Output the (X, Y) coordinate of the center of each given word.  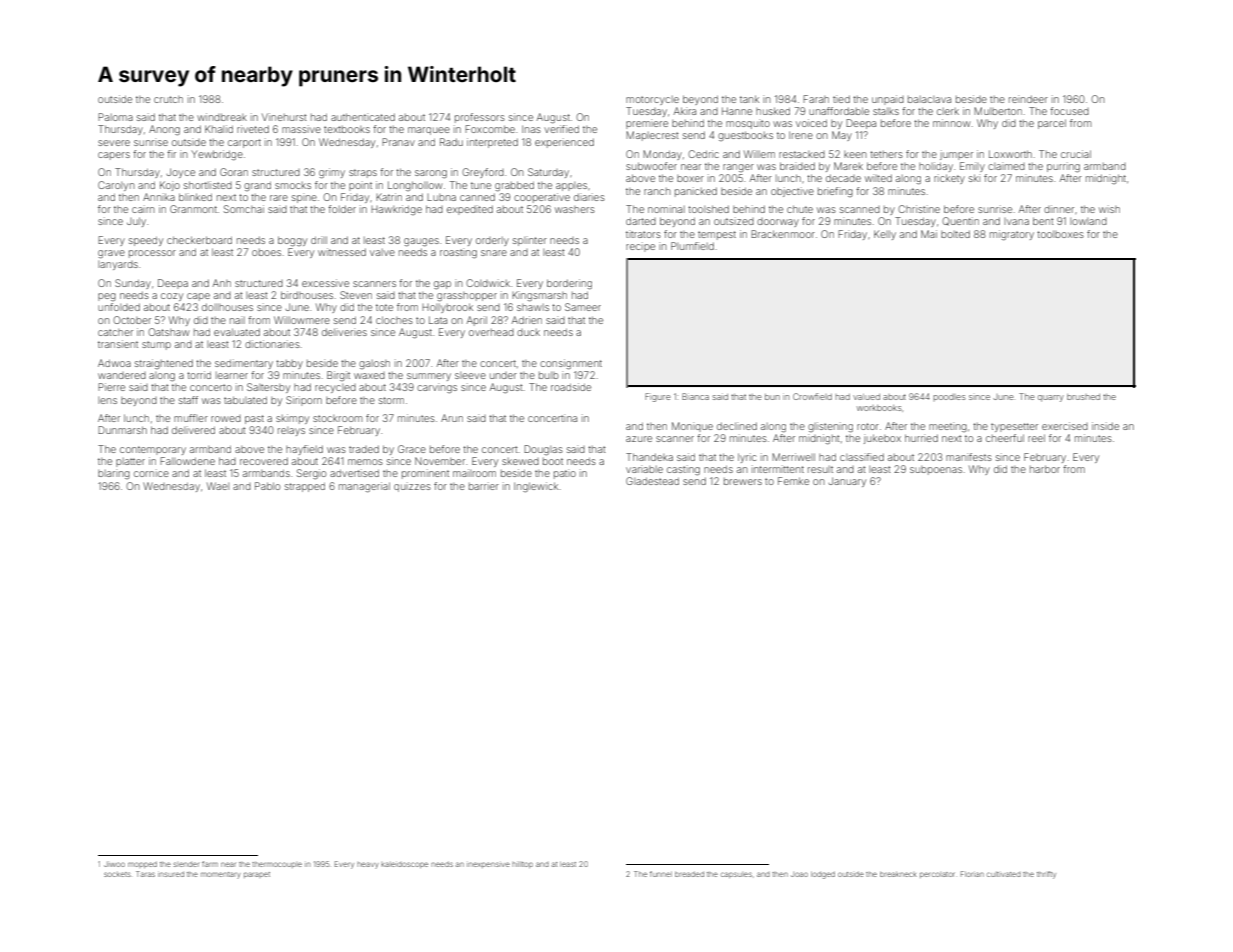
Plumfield (692, 246)
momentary (221, 875)
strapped (305, 487)
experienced (564, 143)
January (847, 482)
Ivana (1016, 221)
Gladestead (652, 481)
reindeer (1028, 99)
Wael (218, 486)
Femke (793, 481)
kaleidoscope (404, 865)
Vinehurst (284, 117)
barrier (484, 486)
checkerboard (199, 240)
